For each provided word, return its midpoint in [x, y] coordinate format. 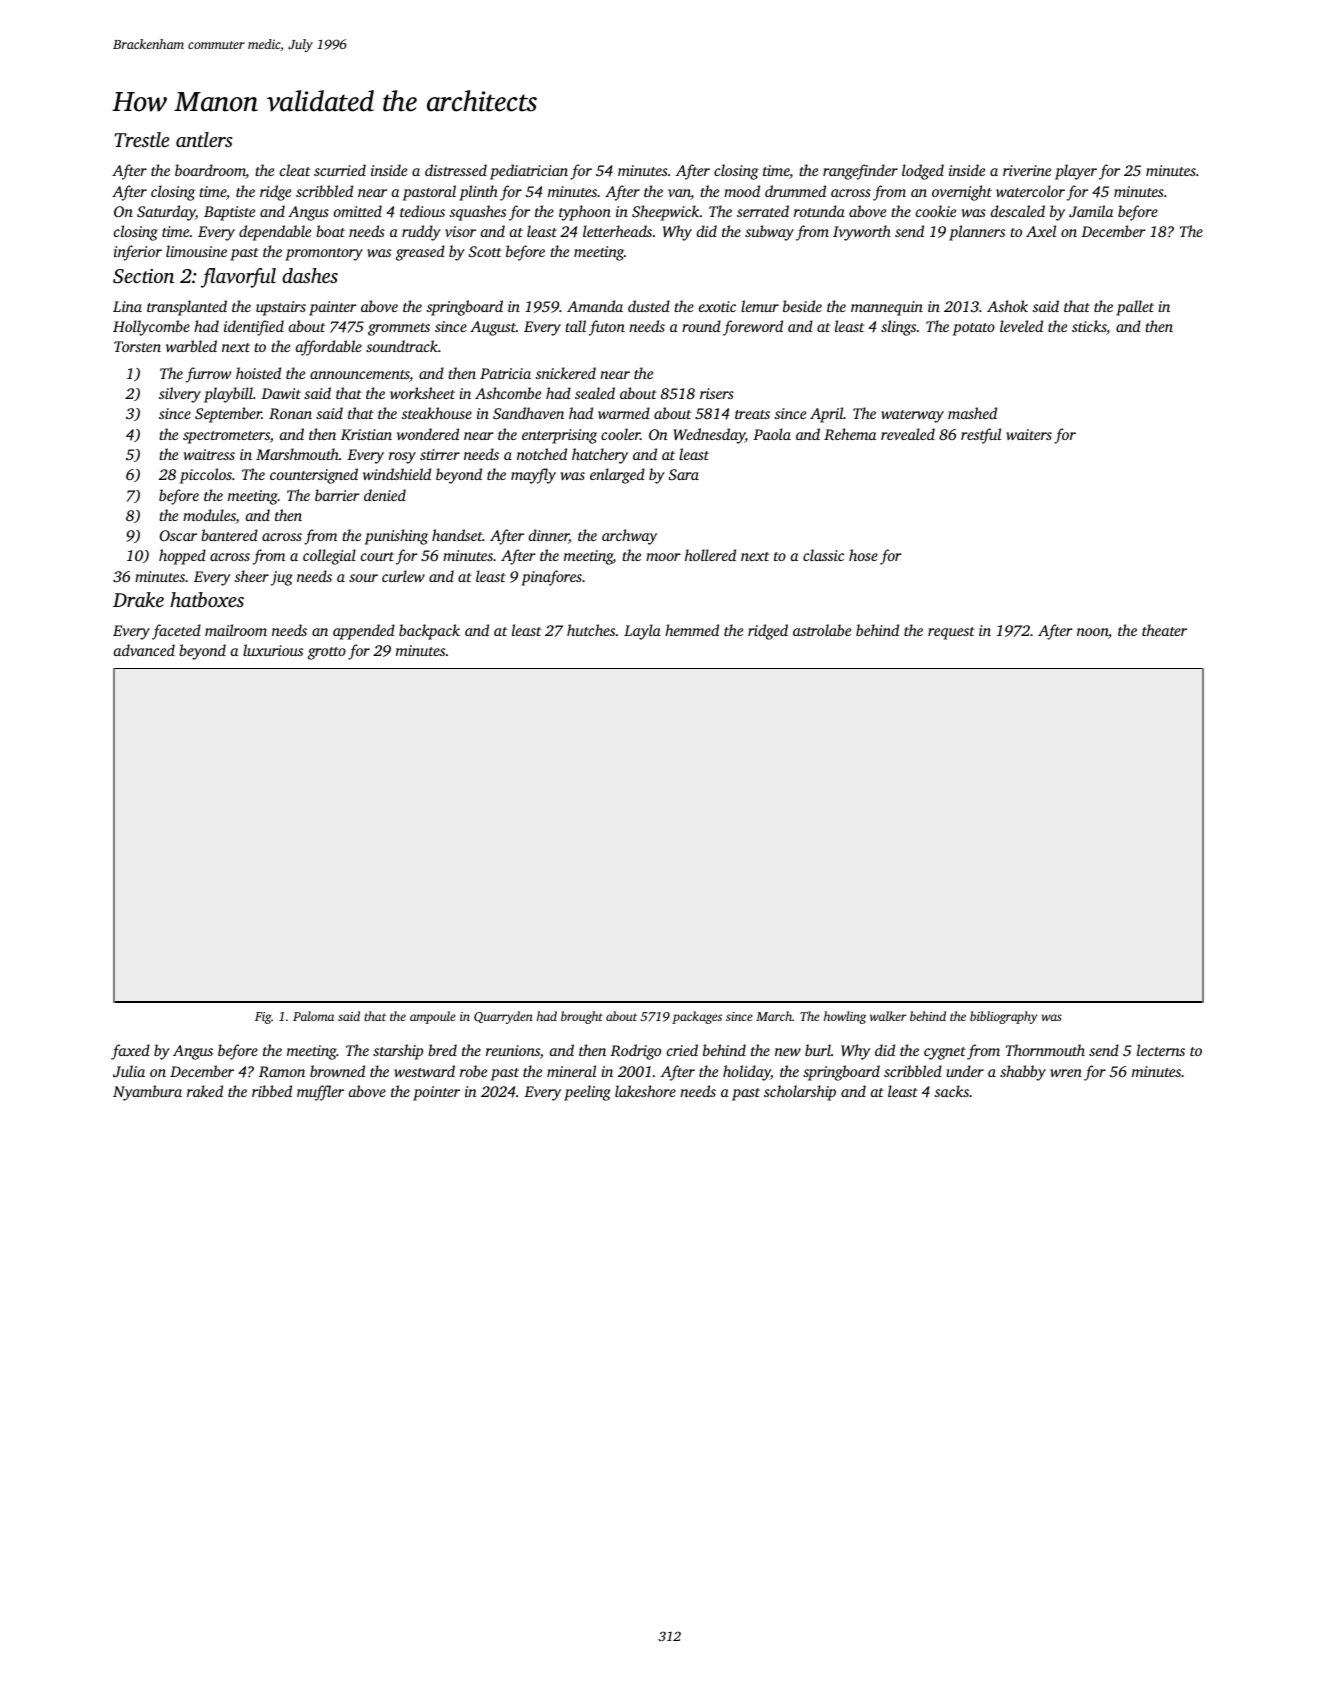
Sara [684, 474]
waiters [1029, 434]
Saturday [166, 213]
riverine [1027, 170]
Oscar [178, 535]
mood [742, 191]
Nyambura [147, 1093]
